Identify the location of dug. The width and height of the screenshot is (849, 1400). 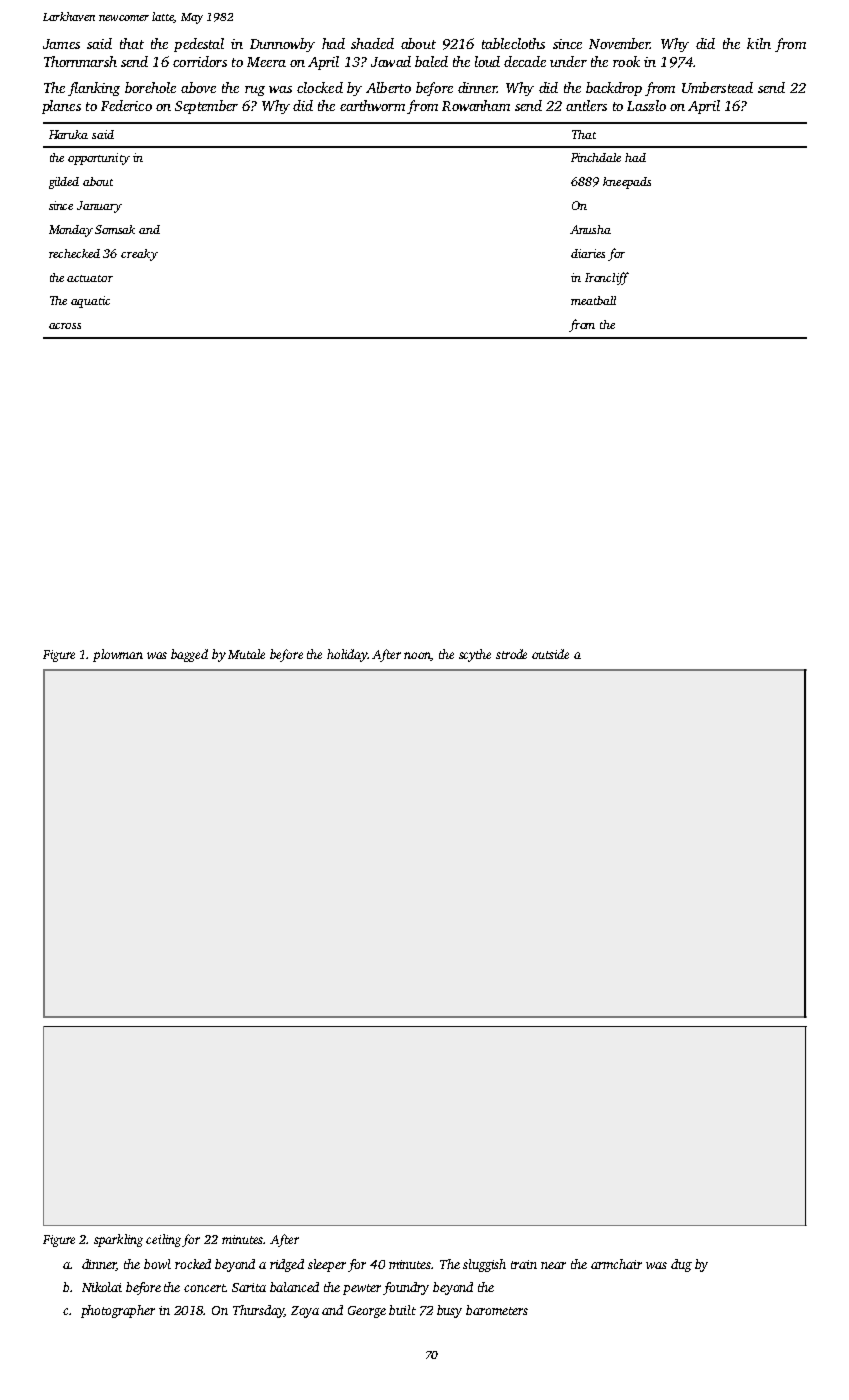
(681, 1265).
